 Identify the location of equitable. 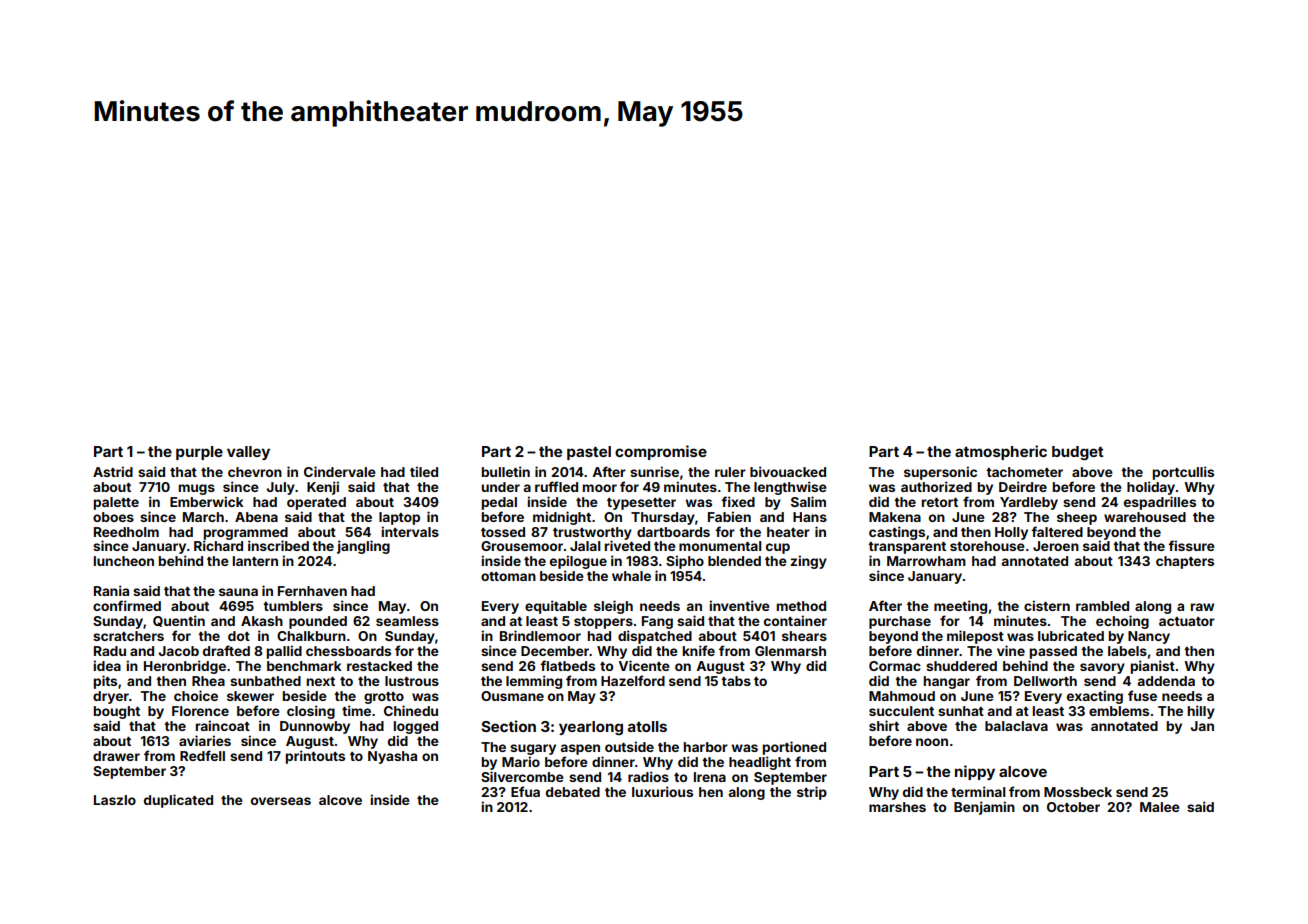
(556, 607).
